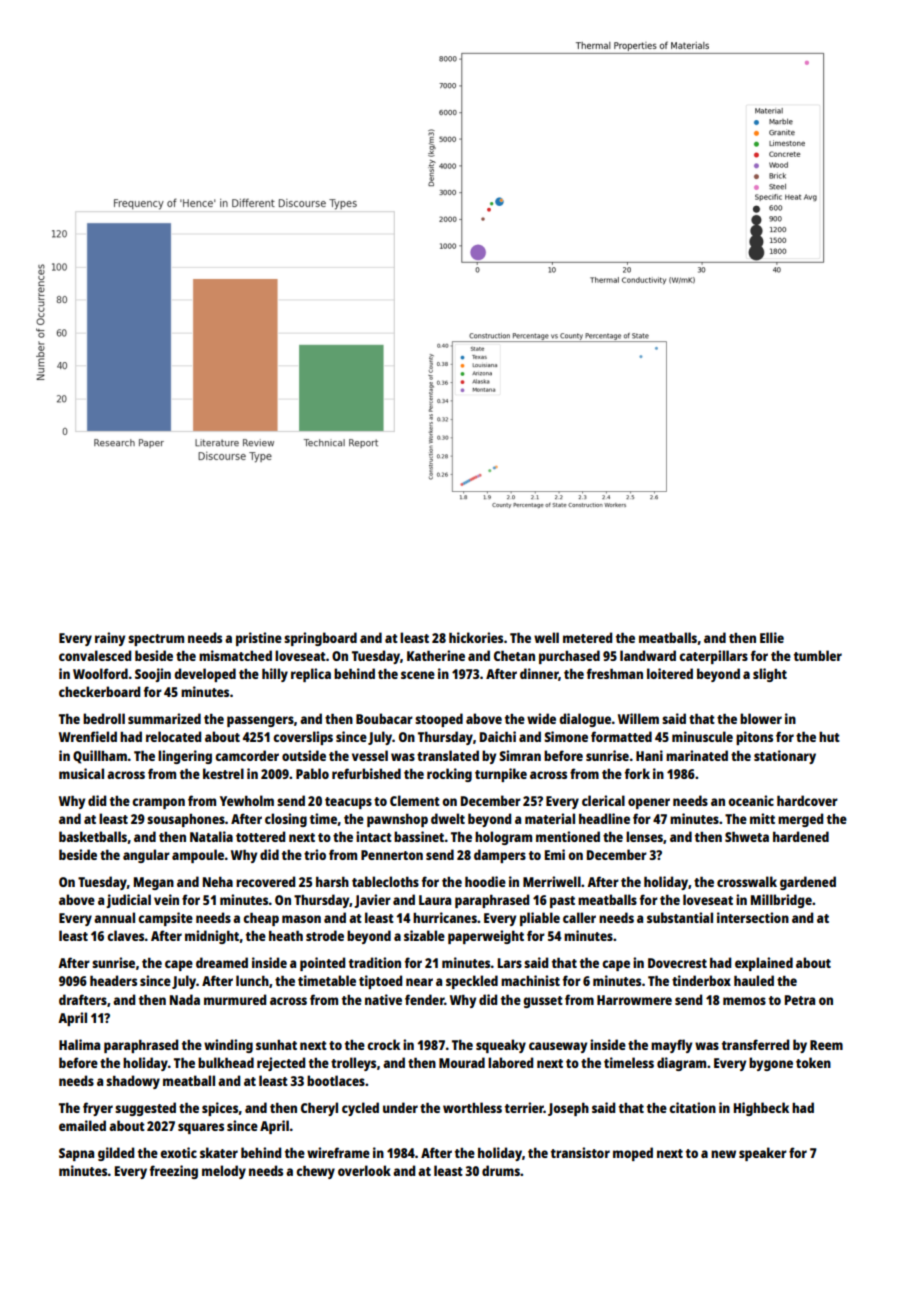 The image size is (908, 1316). Describe the element at coordinates (761, 718) in the screenshot. I see `blower` at that location.
